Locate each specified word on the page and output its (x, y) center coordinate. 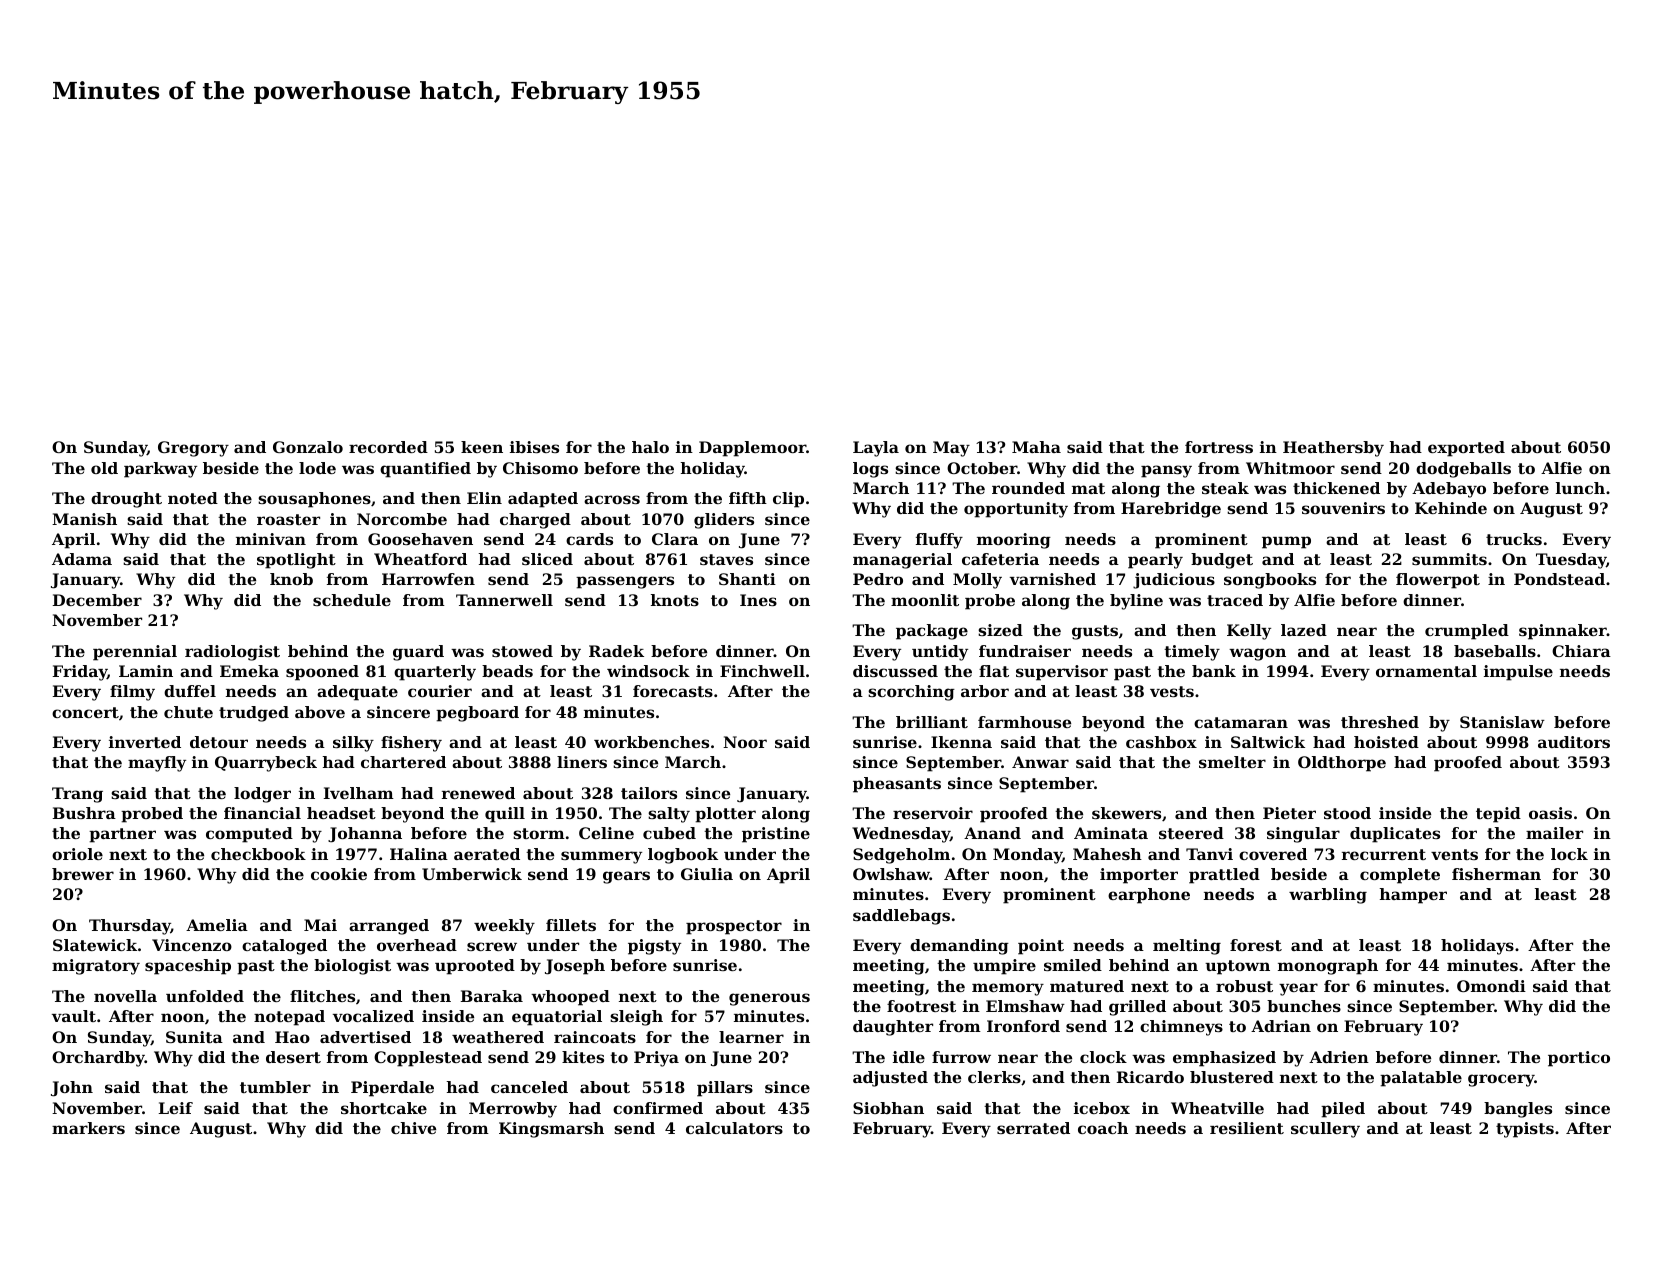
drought (126, 500)
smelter (1232, 762)
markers (88, 1128)
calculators (734, 1128)
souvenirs (1343, 508)
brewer (83, 874)
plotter (725, 815)
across (612, 499)
